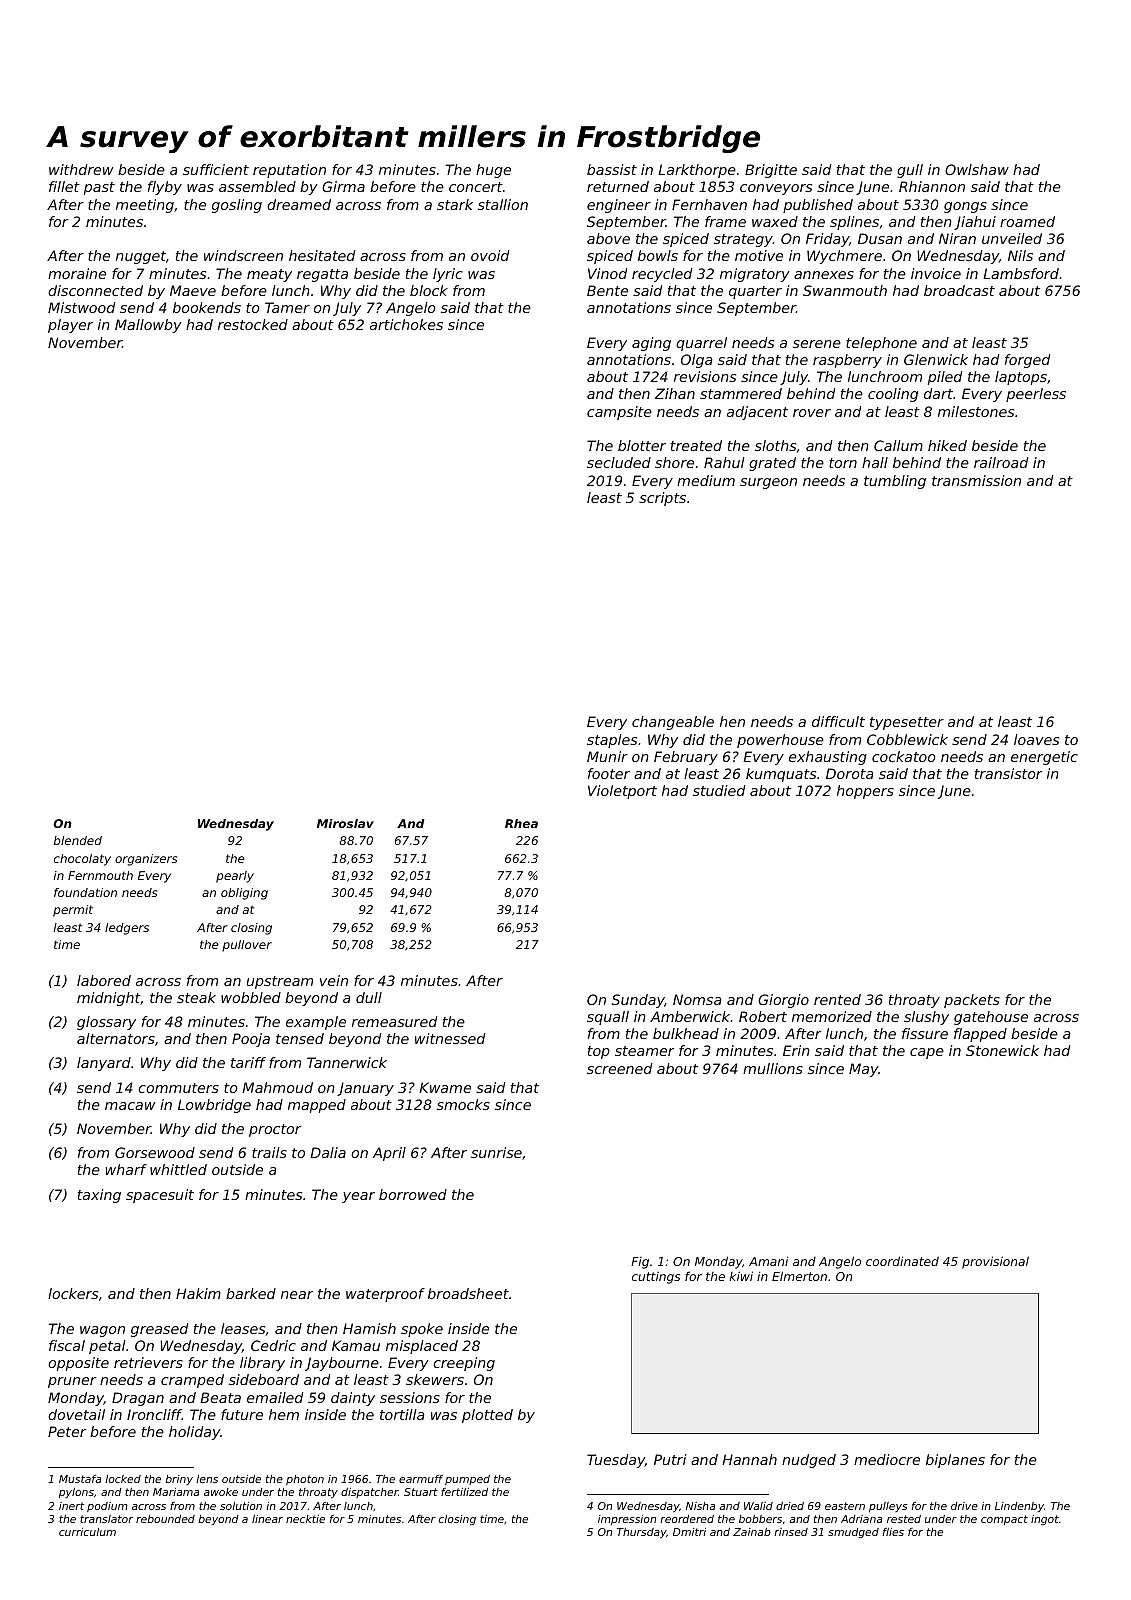 Image resolution: width=1131 pixels, height=1600 pixels. I want to click on Stonewick, so click(1002, 1050).
